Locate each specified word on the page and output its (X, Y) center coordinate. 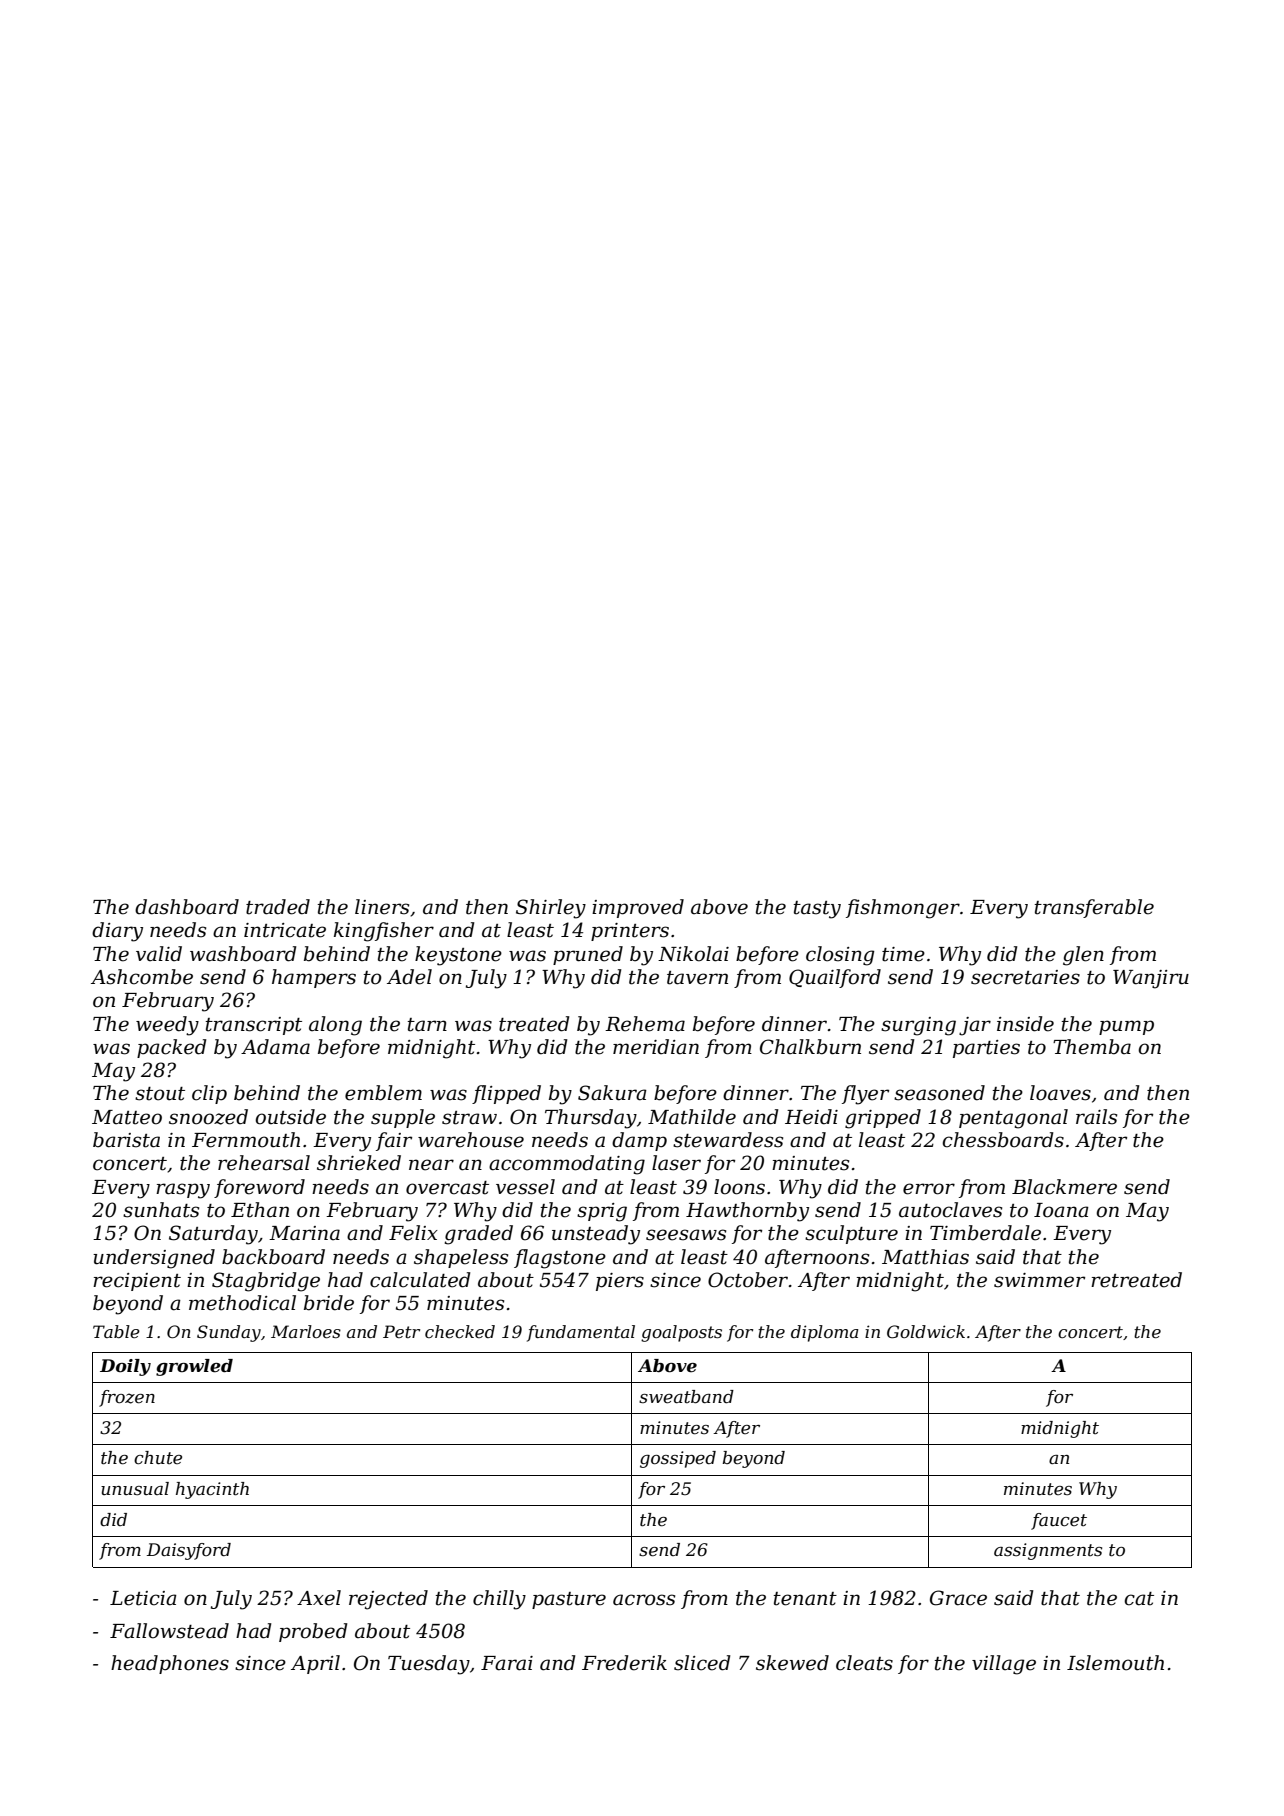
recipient (137, 1282)
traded (278, 907)
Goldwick (926, 1331)
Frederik (624, 1663)
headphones (170, 1664)
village (1004, 1665)
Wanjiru (1151, 979)
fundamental (581, 1333)
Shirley (551, 909)
